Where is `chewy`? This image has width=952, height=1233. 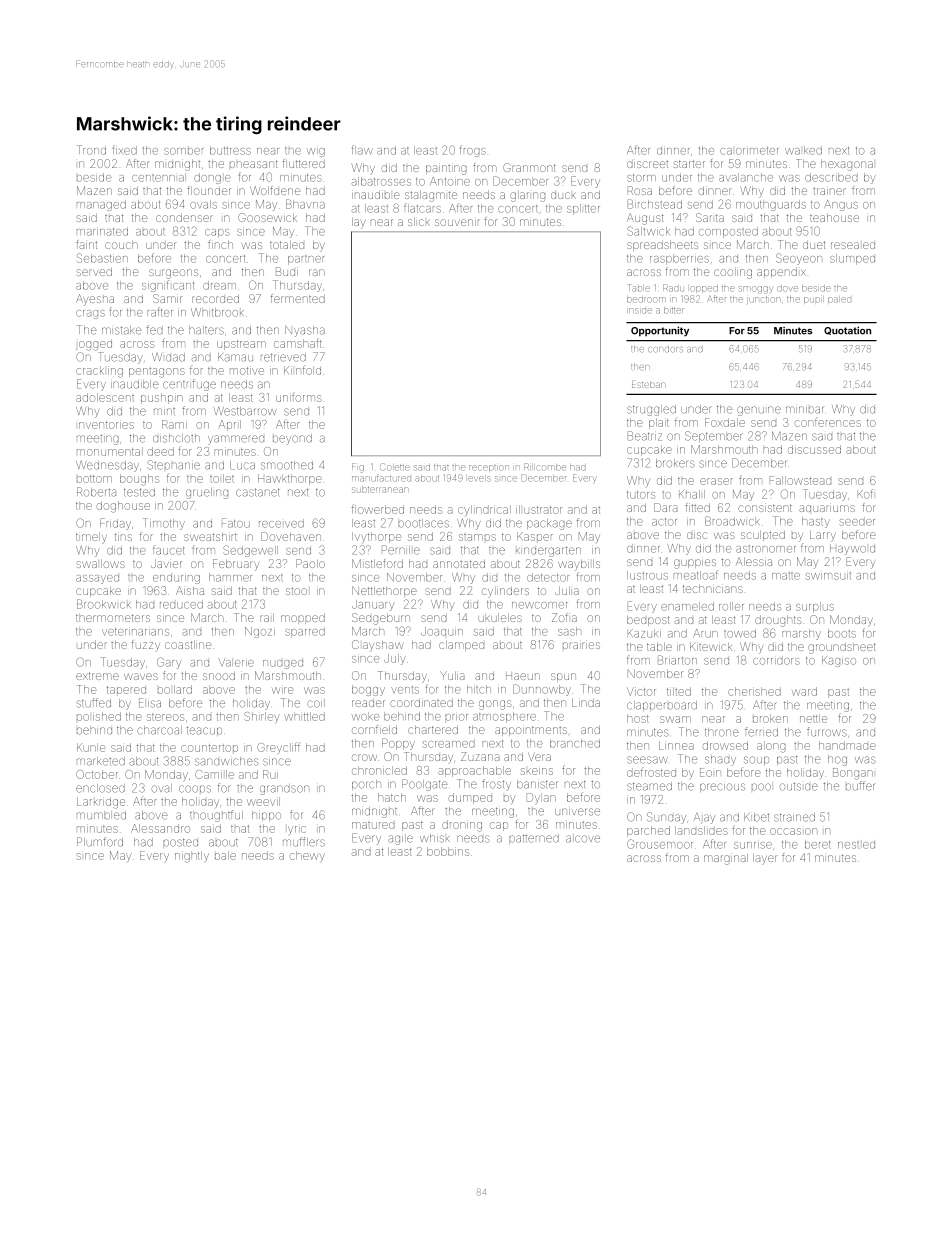 chewy is located at coordinates (307, 856).
